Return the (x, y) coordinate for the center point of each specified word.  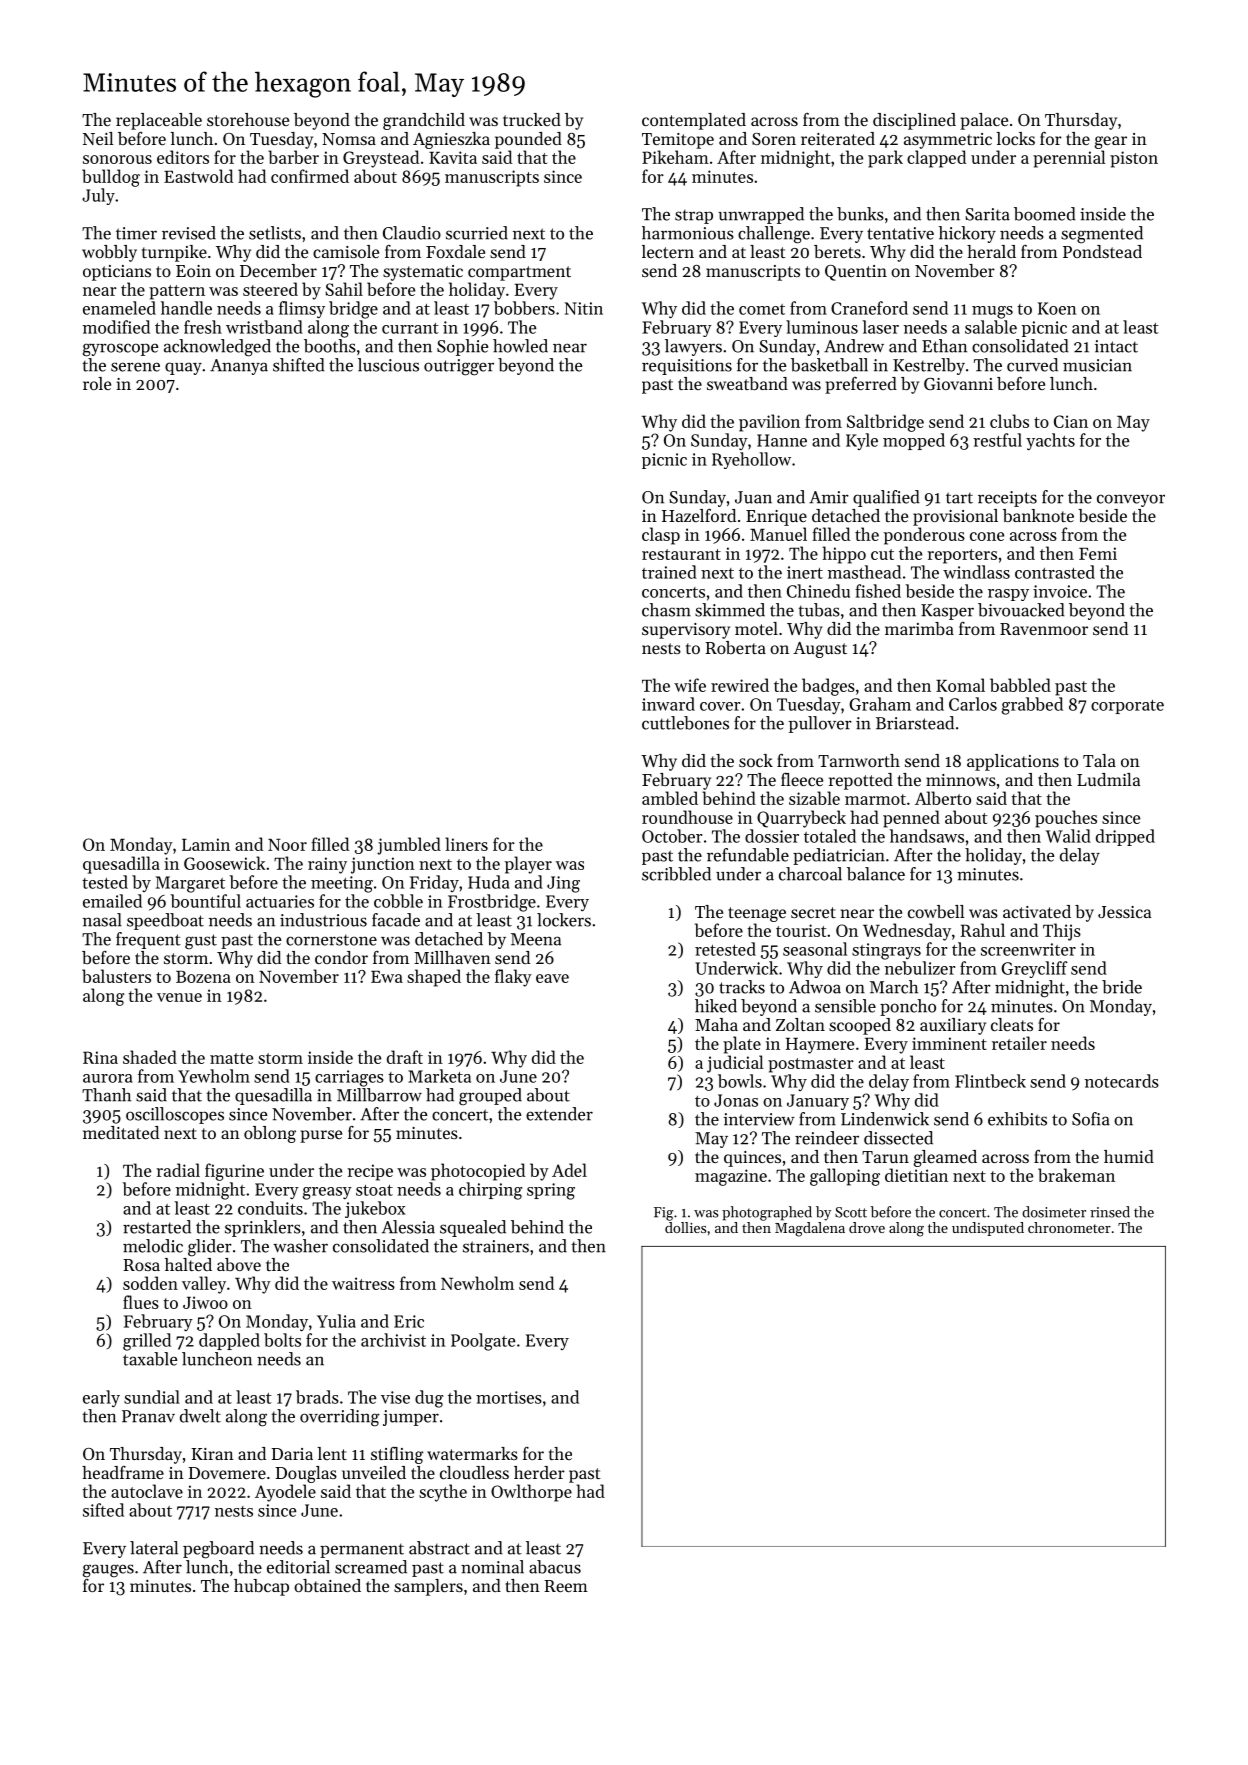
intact (1116, 346)
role (97, 383)
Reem (566, 1586)
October (672, 836)
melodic (153, 1246)
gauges (108, 1571)
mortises (509, 1397)
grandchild (424, 121)
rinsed (1110, 1212)
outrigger (459, 367)
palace (984, 121)
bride (1122, 987)
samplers (428, 1587)
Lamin (206, 844)
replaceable (159, 121)
